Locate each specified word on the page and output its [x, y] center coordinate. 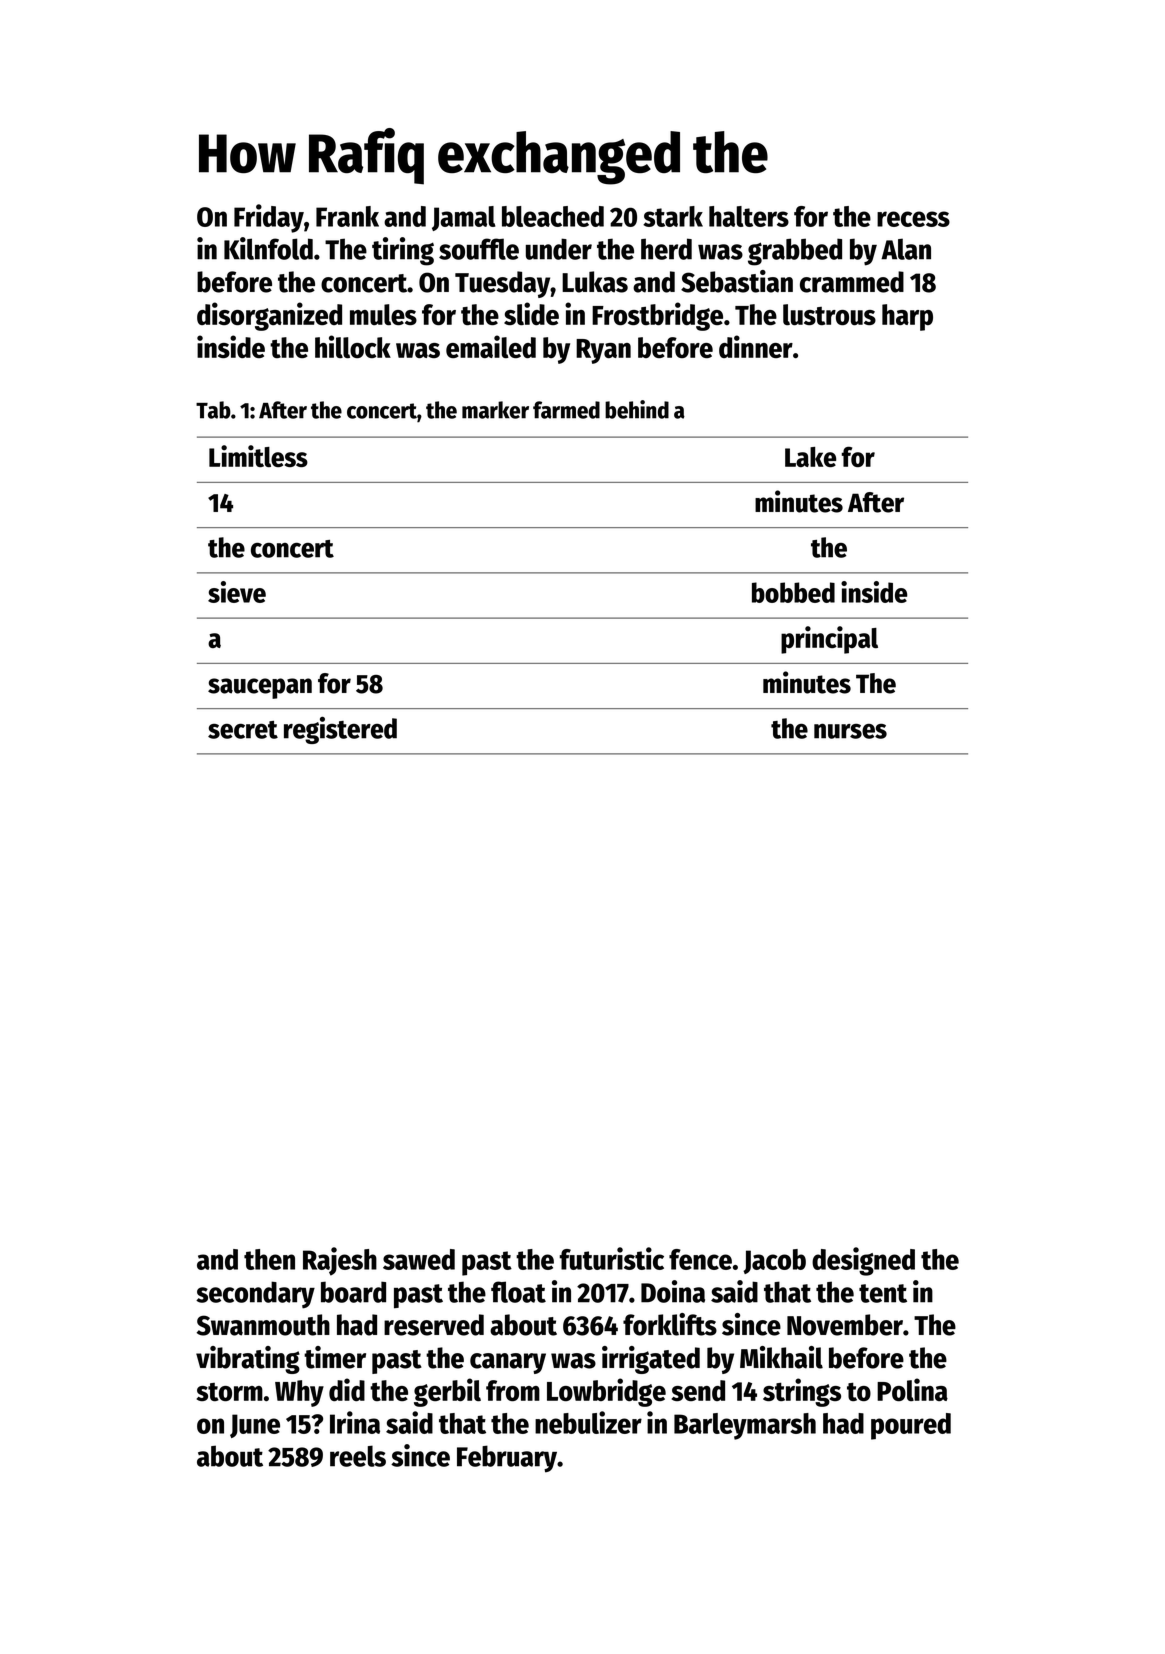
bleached [553, 216]
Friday [269, 218]
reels [358, 1456]
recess [913, 219]
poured [911, 1426]
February [507, 1459]
